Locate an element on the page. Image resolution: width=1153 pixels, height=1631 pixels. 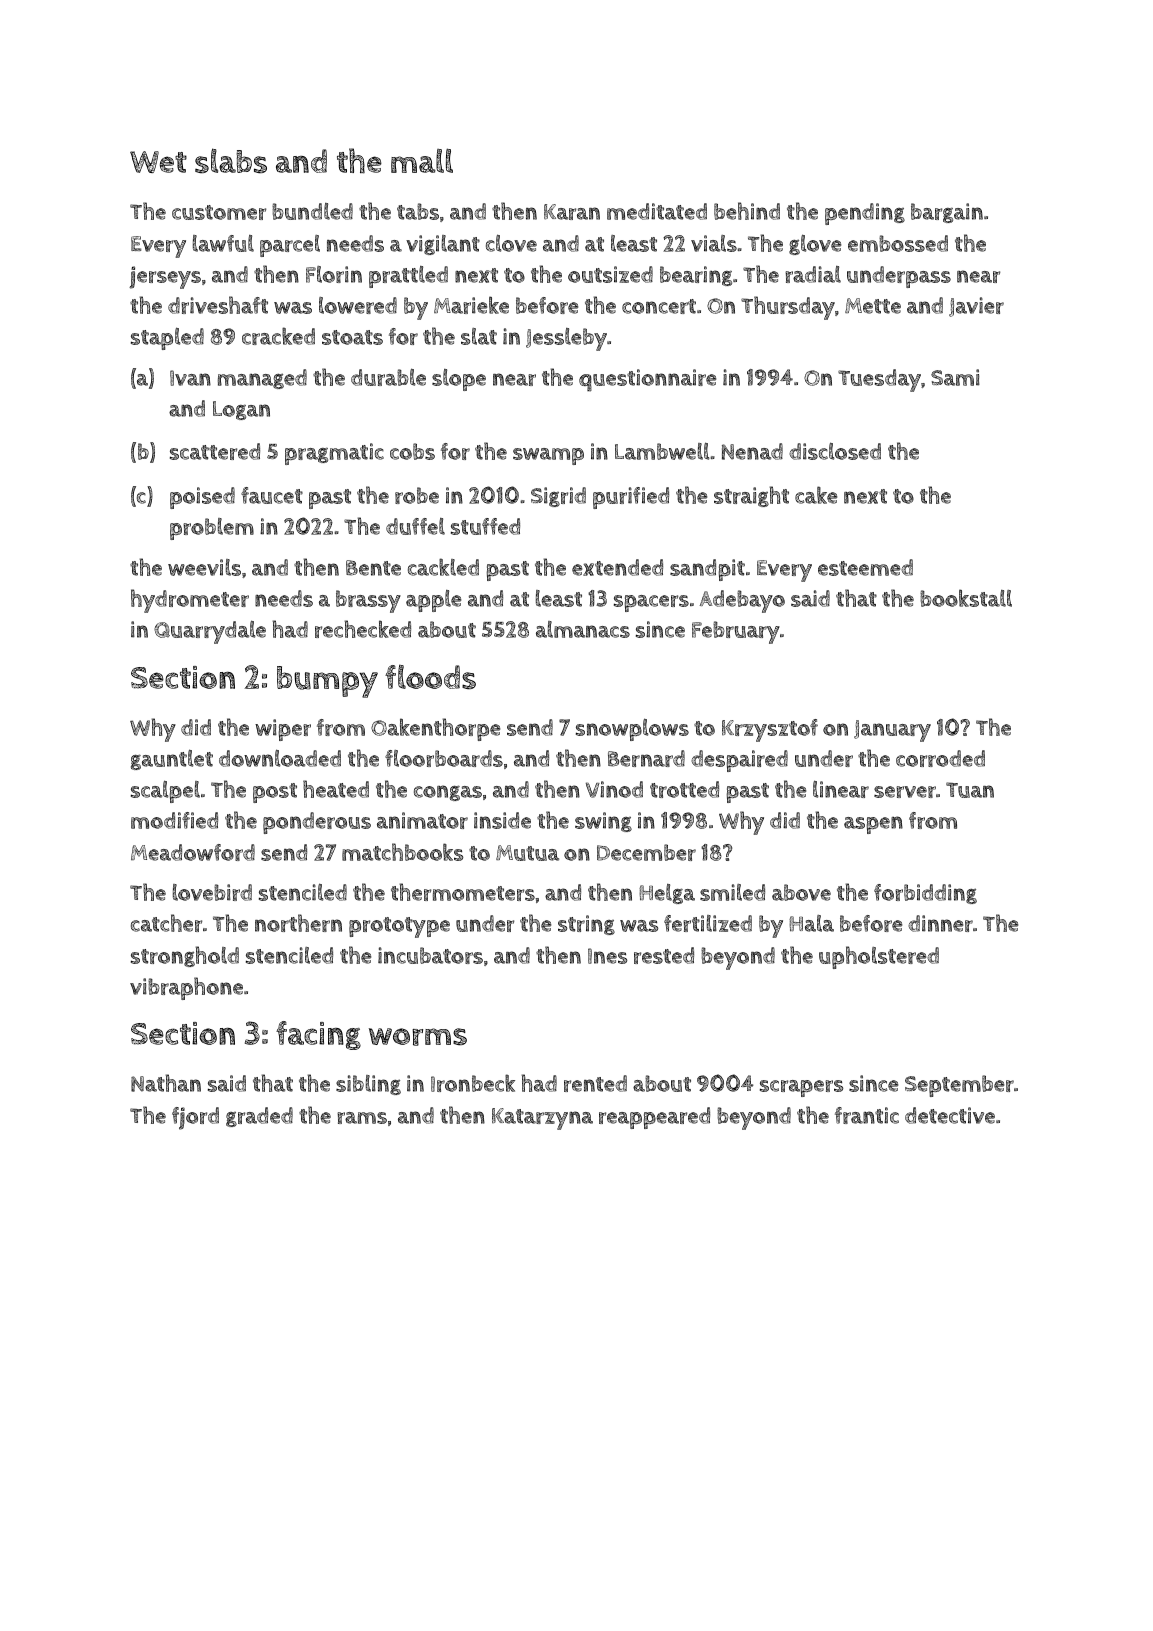
graded is located at coordinates (259, 1117).
